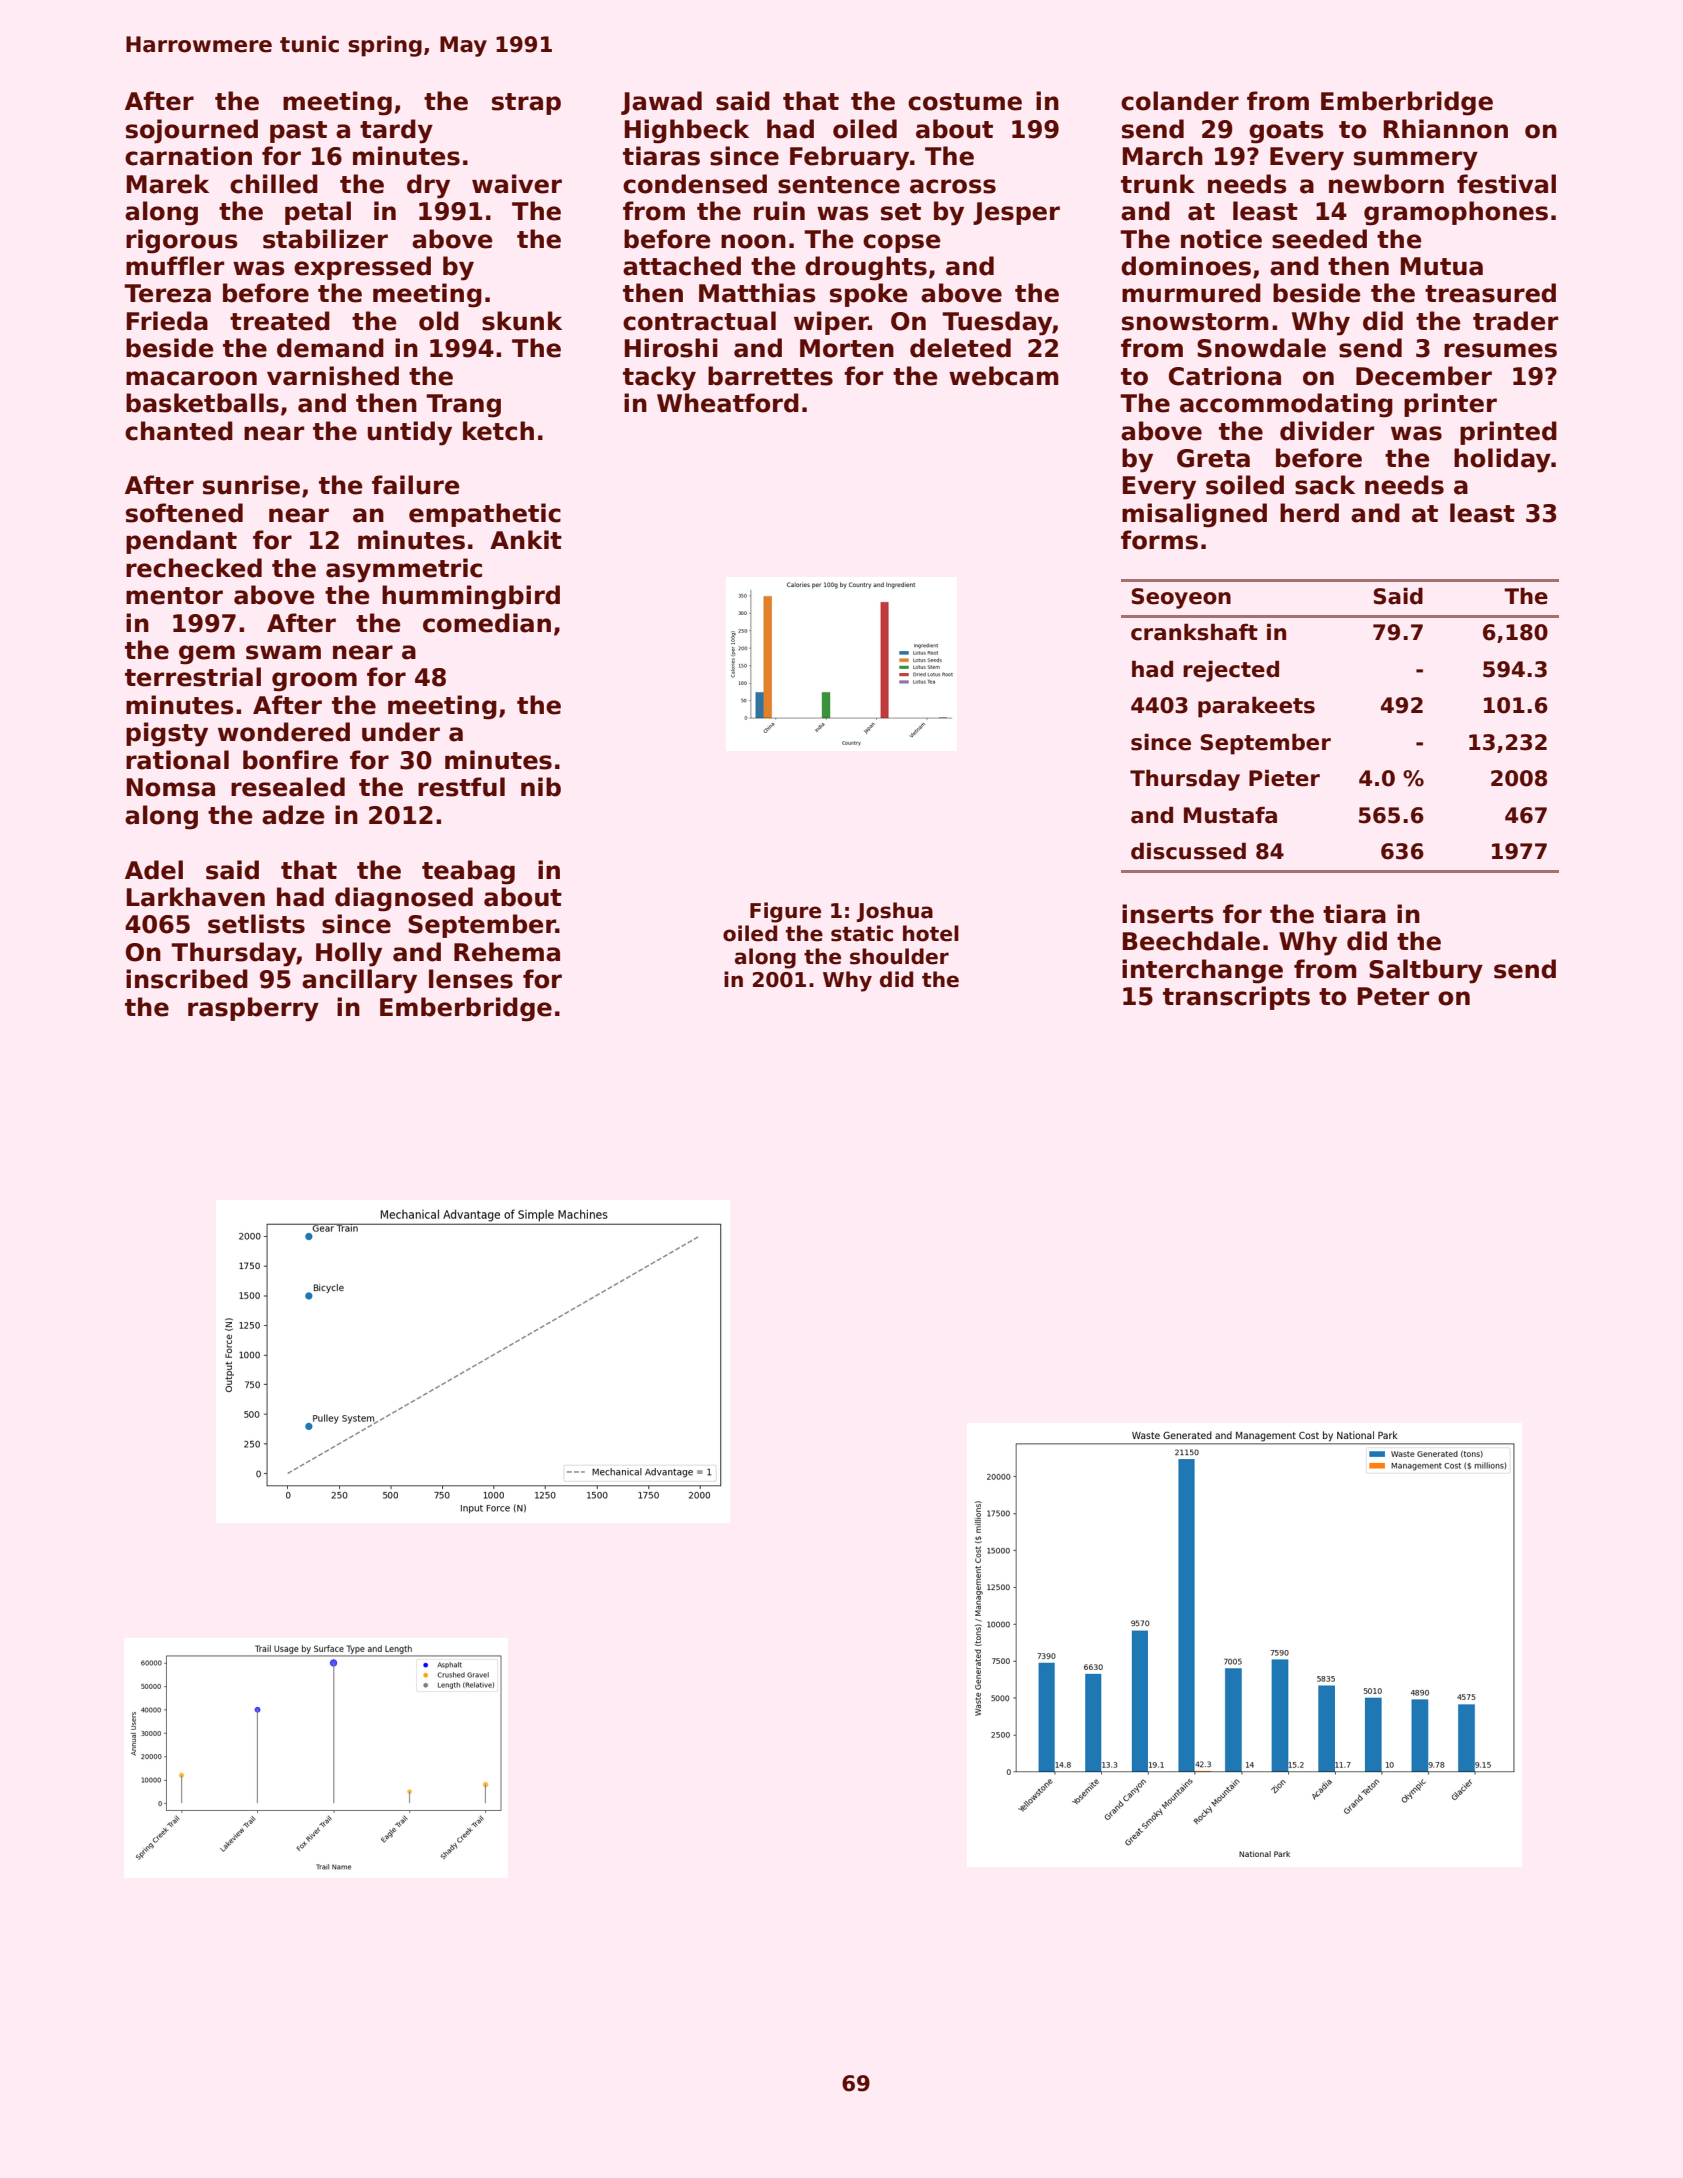  I want to click on Peter, so click(1393, 996).
